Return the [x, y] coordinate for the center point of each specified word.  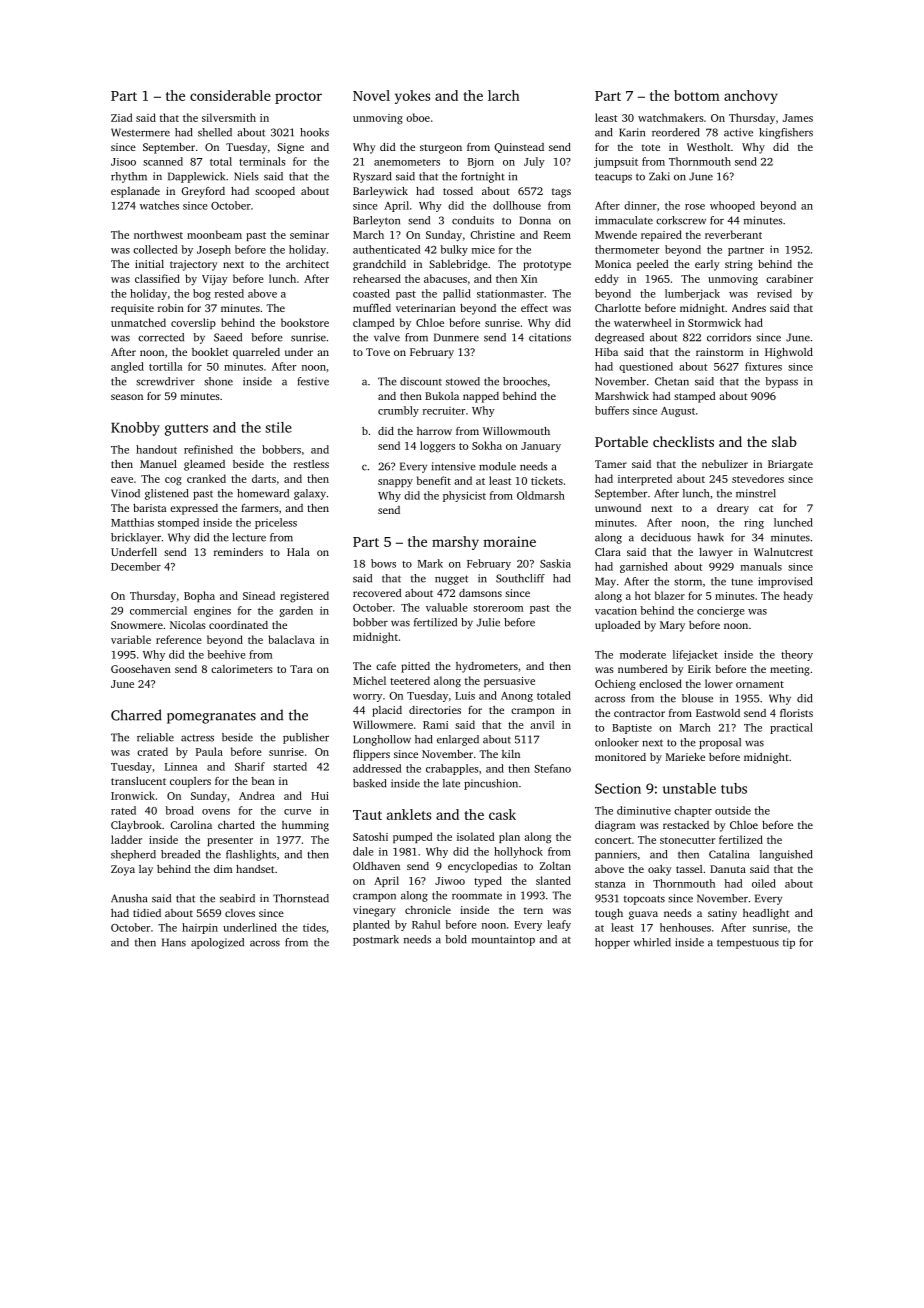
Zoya [123, 870]
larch [504, 95]
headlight [766, 914]
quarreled [256, 353]
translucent [138, 781]
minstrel [756, 493]
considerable [230, 95]
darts [264, 478]
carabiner [789, 278]
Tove [378, 352]
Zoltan [555, 866]
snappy [395, 483]
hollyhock [518, 852]
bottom [697, 95]
